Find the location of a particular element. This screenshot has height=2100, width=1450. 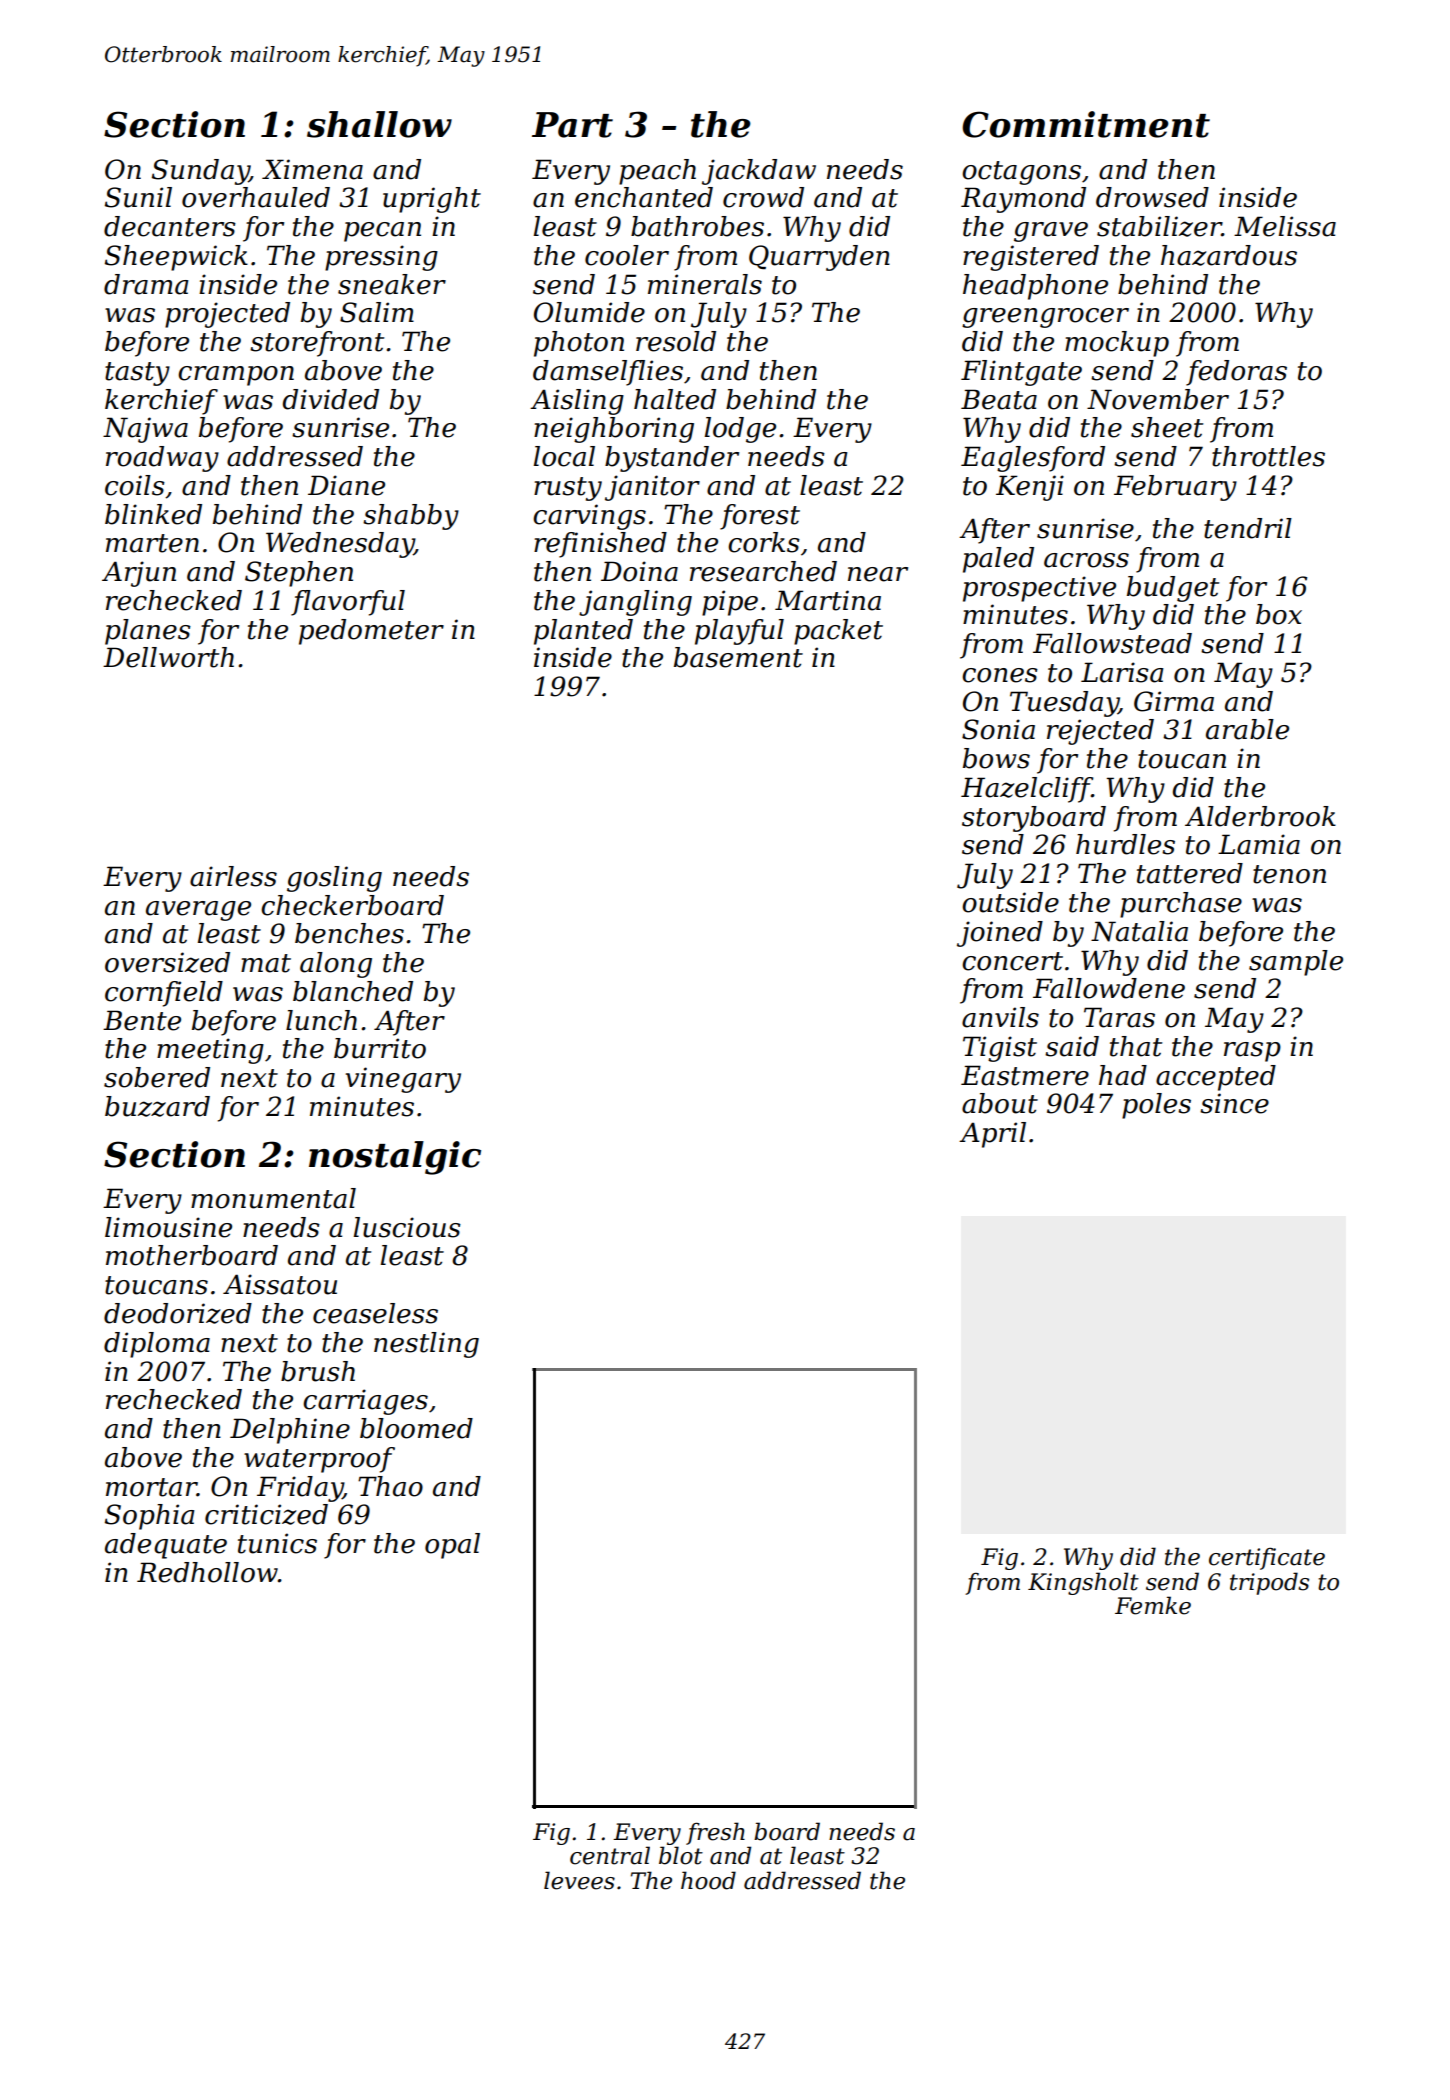

Commitment is located at coordinates (1086, 124).
